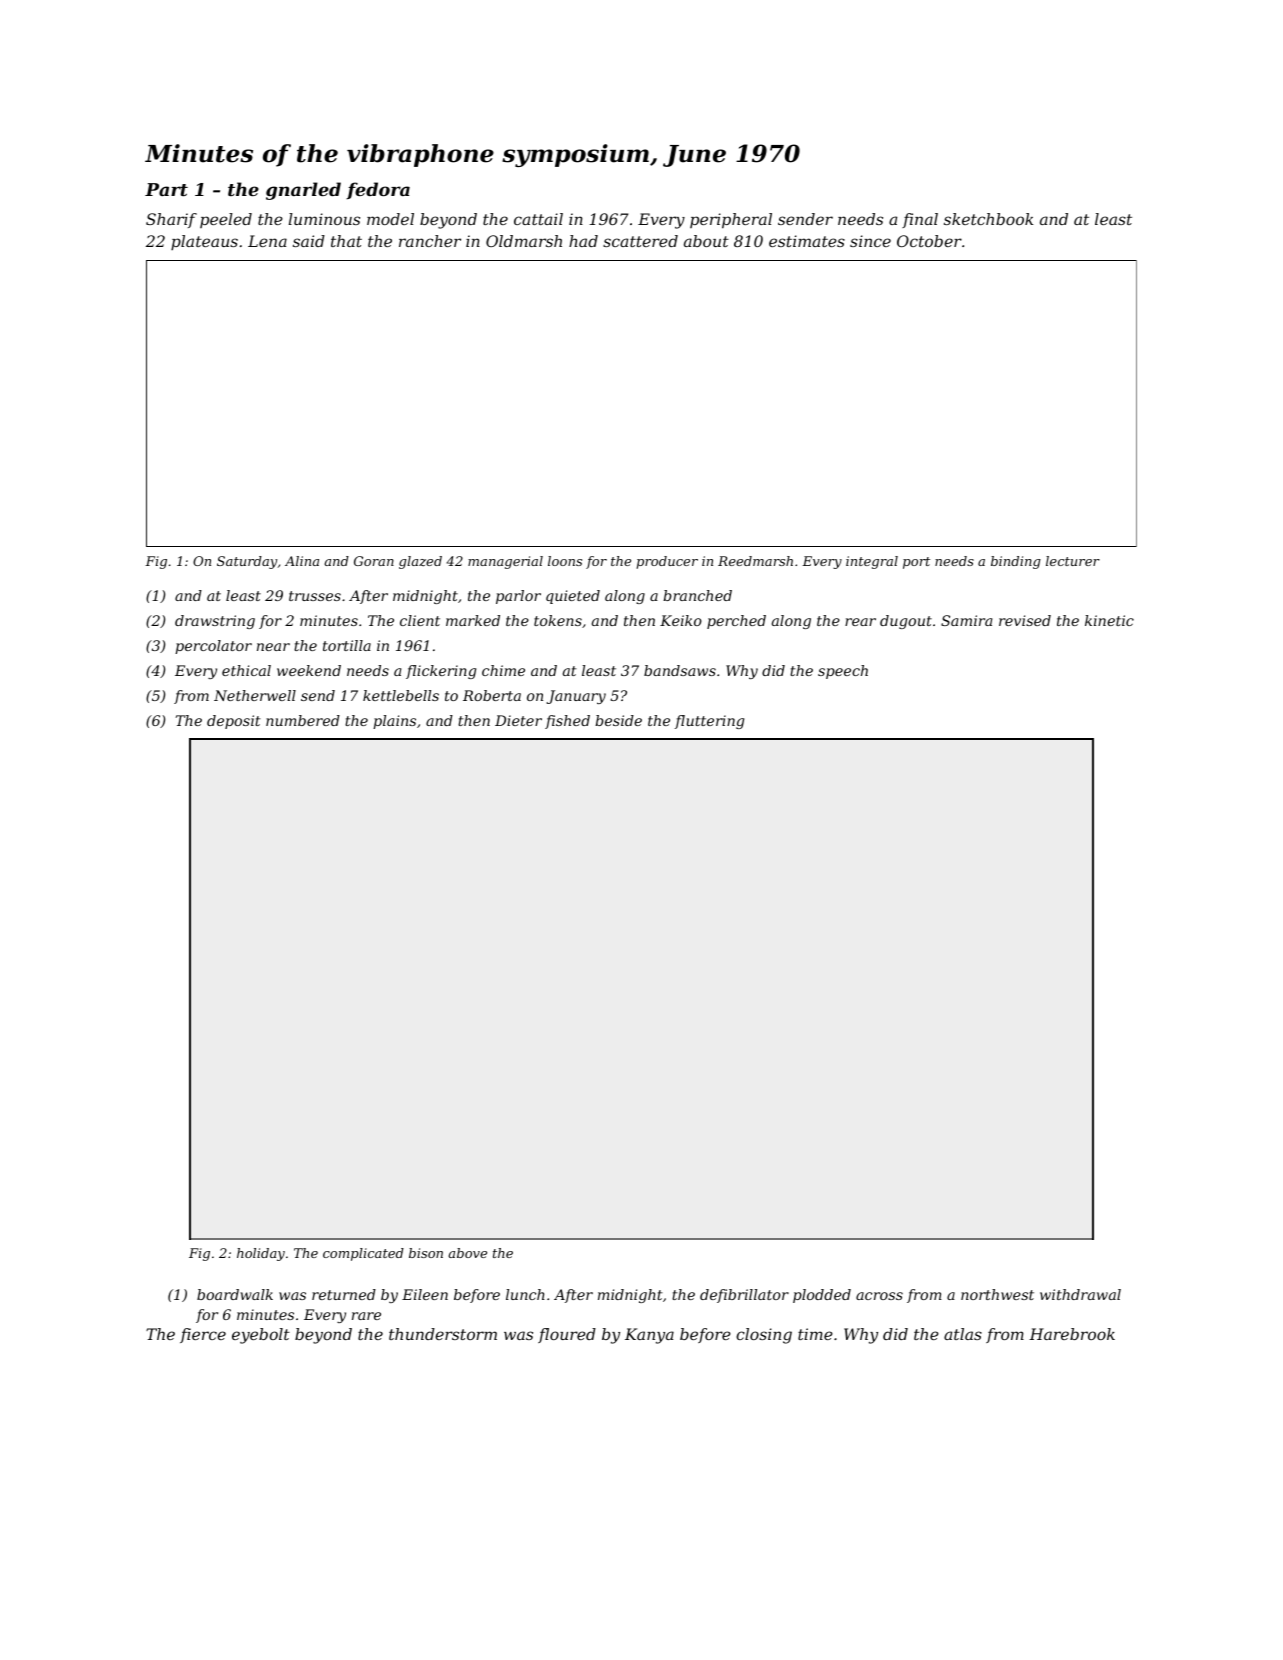 This page has height=1660, width=1283. What do you see at coordinates (1109, 620) in the page?
I see `kinetic` at bounding box center [1109, 620].
